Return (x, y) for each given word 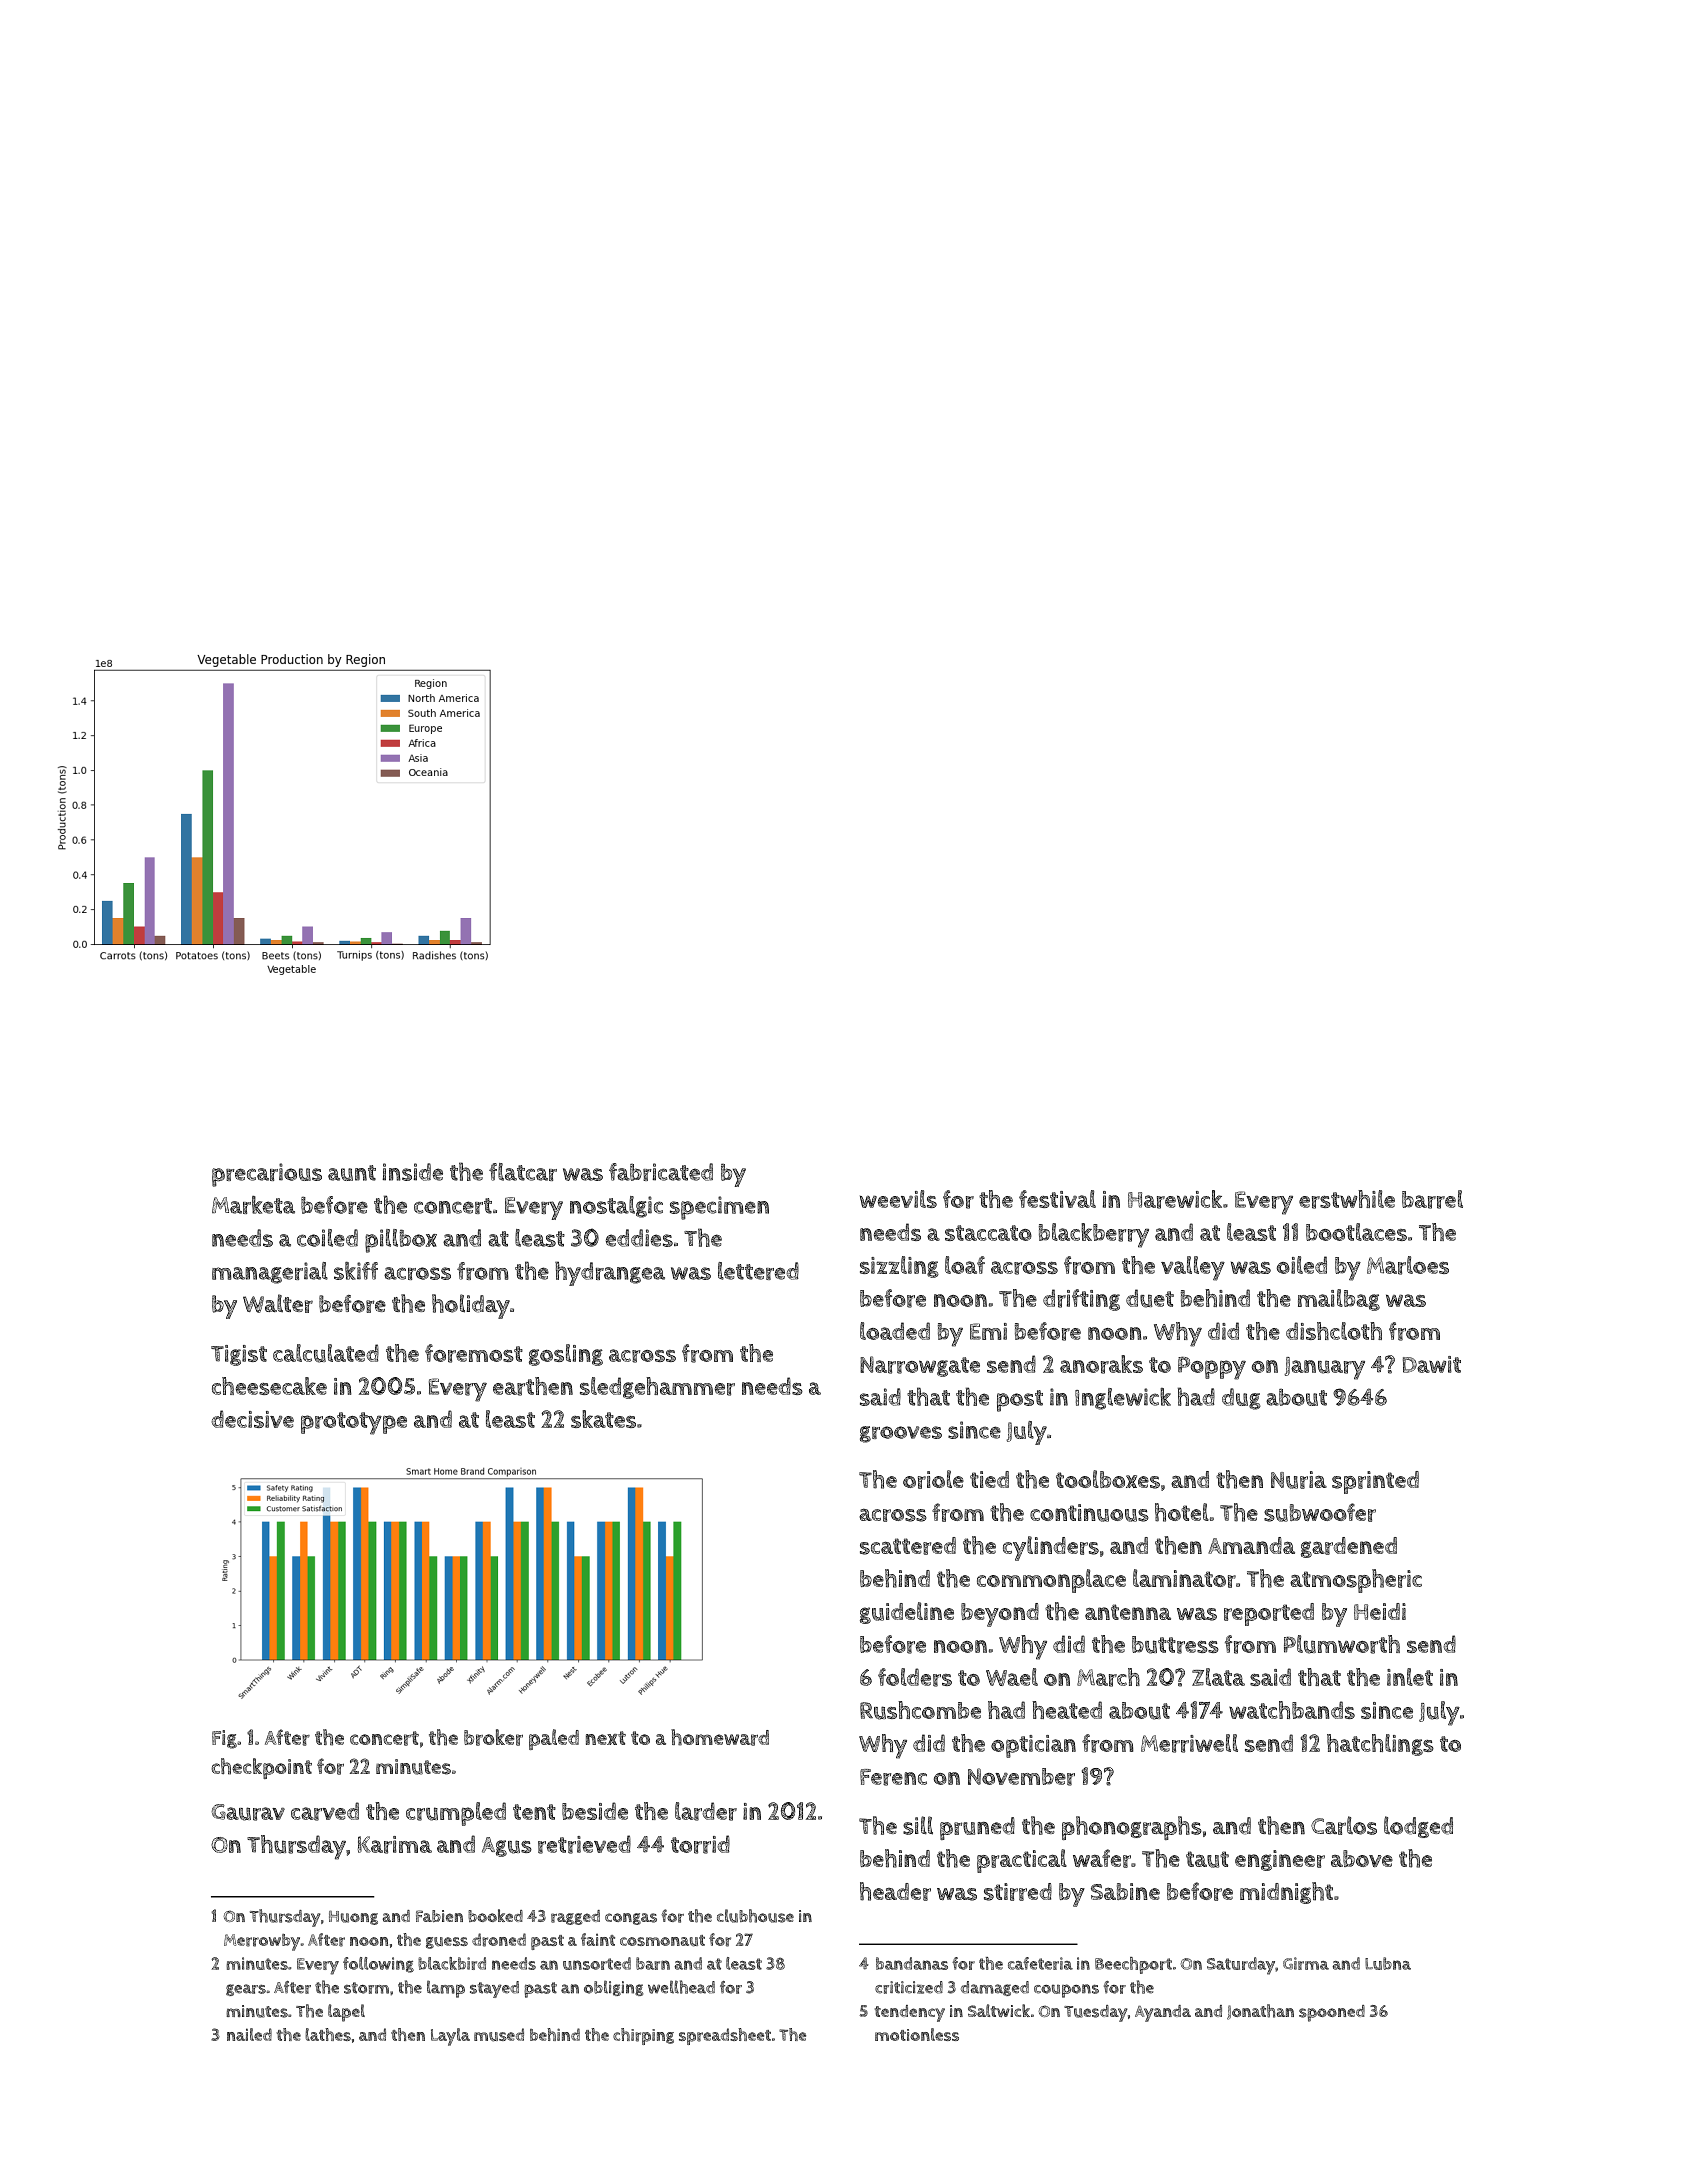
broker (493, 1737)
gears (246, 1990)
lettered (758, 1271)
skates (603, 1419)
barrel (1432, 1199)
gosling (566, 1355)
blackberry (1094, 1235)
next (606, 1738)
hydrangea (610, 1273)
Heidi (1380, 1611)
